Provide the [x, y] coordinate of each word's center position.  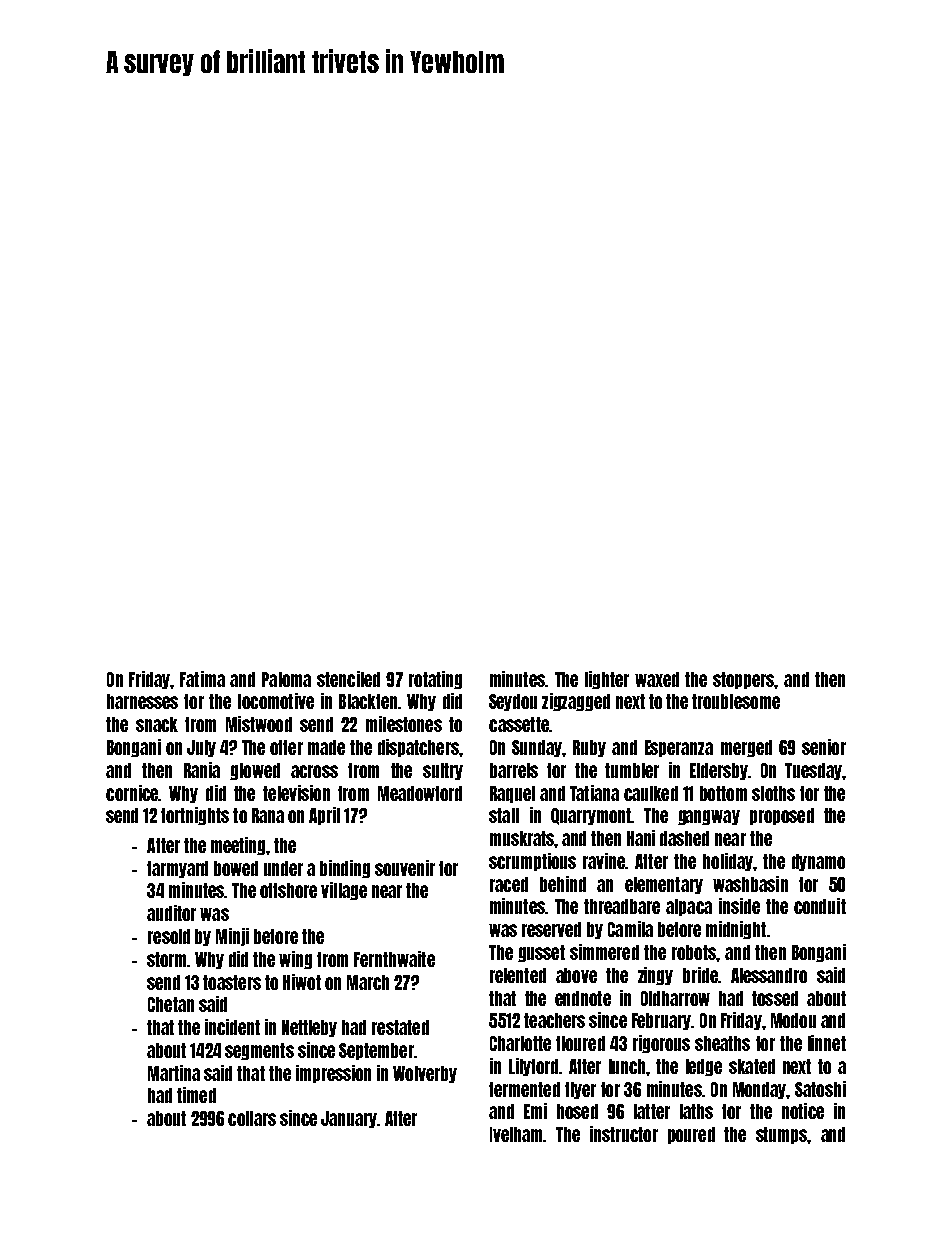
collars [252, 1118]
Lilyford [533, 1067]
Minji [232, 937]
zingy [655, 976]
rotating [435, 680]
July [201, 748]
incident [232, 1027]
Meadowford [420, 793]
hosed [577, 1111]
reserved [551, 929]
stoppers [743, 680]
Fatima [202, 679]
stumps [781, 1135]
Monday [759, 1090]
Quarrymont [591, 816]
